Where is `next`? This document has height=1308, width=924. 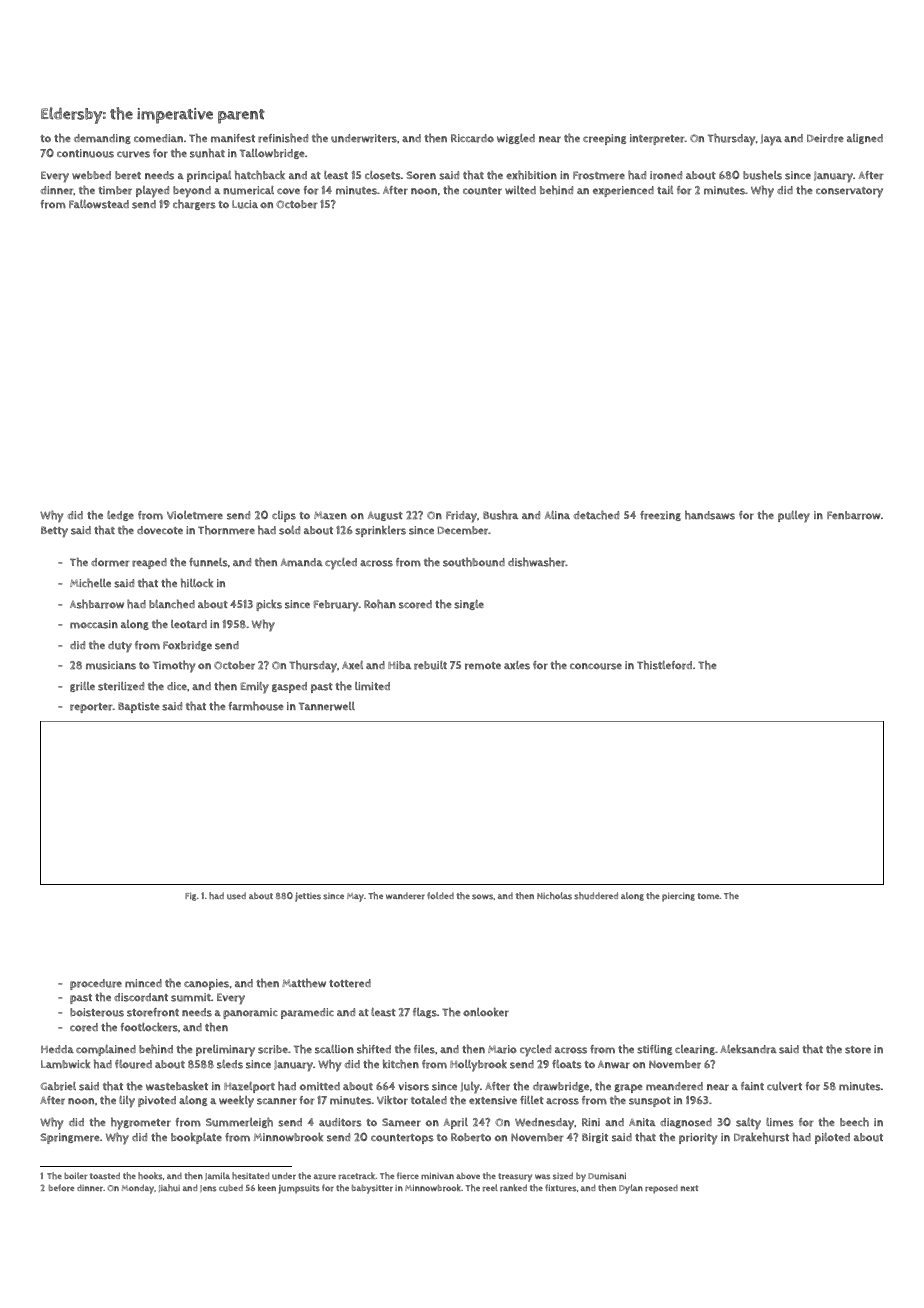 next is located at coordinates (689, 1188).
